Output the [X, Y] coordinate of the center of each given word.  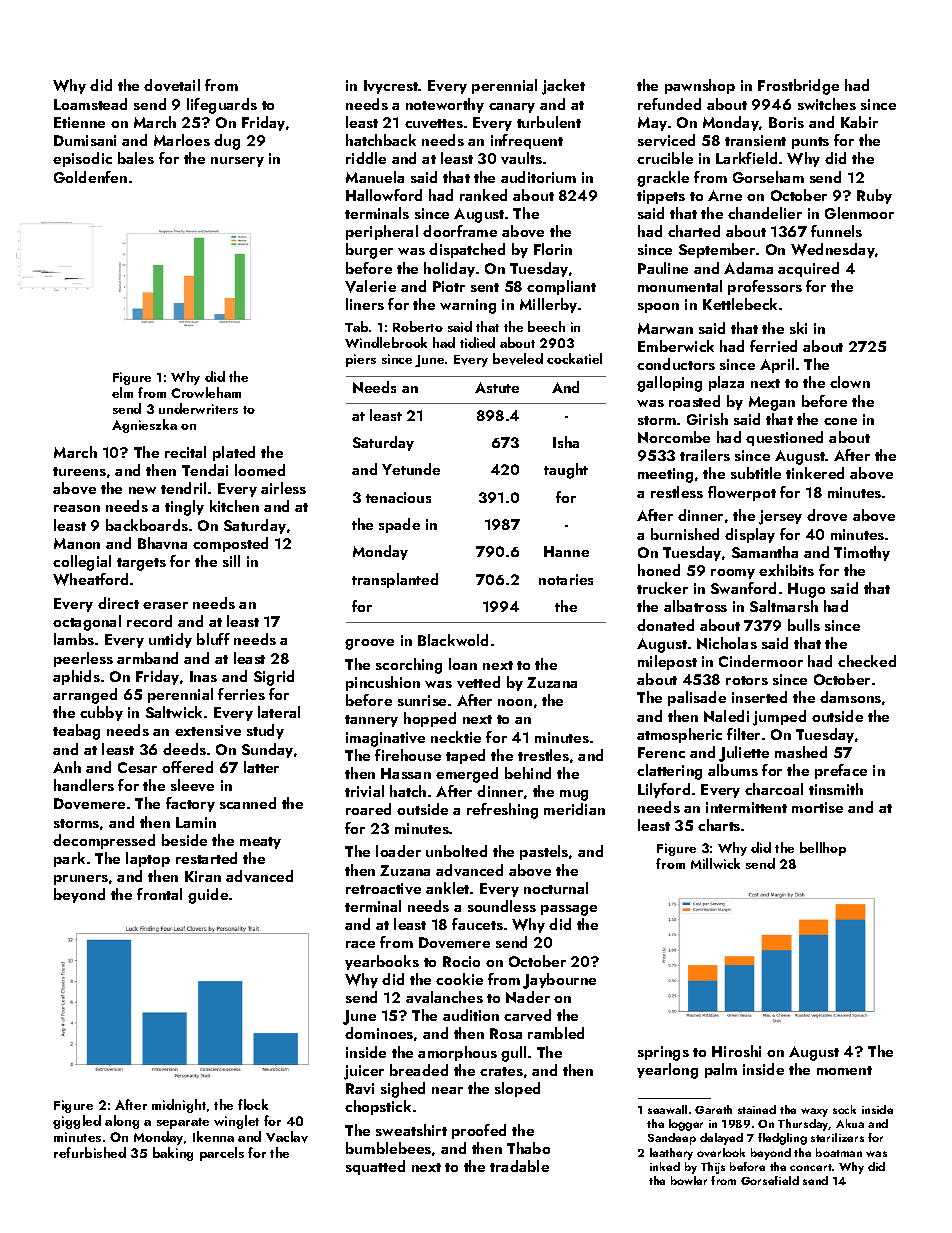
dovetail [172, 85]
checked [867, 661]
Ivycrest [391, 87]
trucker [662, 588]
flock [253, 1104]
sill [231, 561]
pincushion [383, 683]
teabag [76, 732]
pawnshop [700, 86]
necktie [456, 737]
